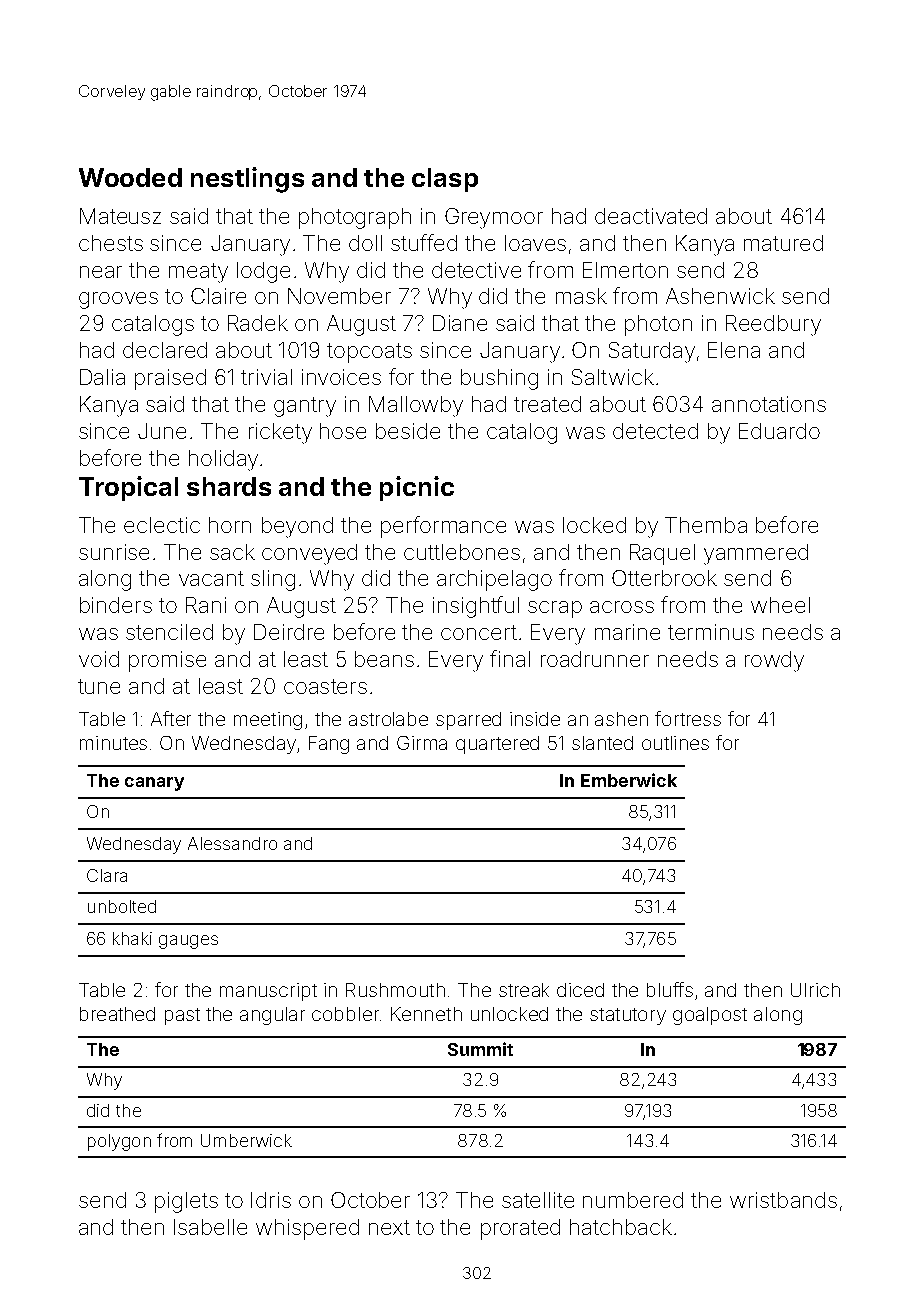 This image has height=1311, width=924. What do you see at coordinates (655, 431) in the image?
I see `detected` at bounding box center [655, 431].
